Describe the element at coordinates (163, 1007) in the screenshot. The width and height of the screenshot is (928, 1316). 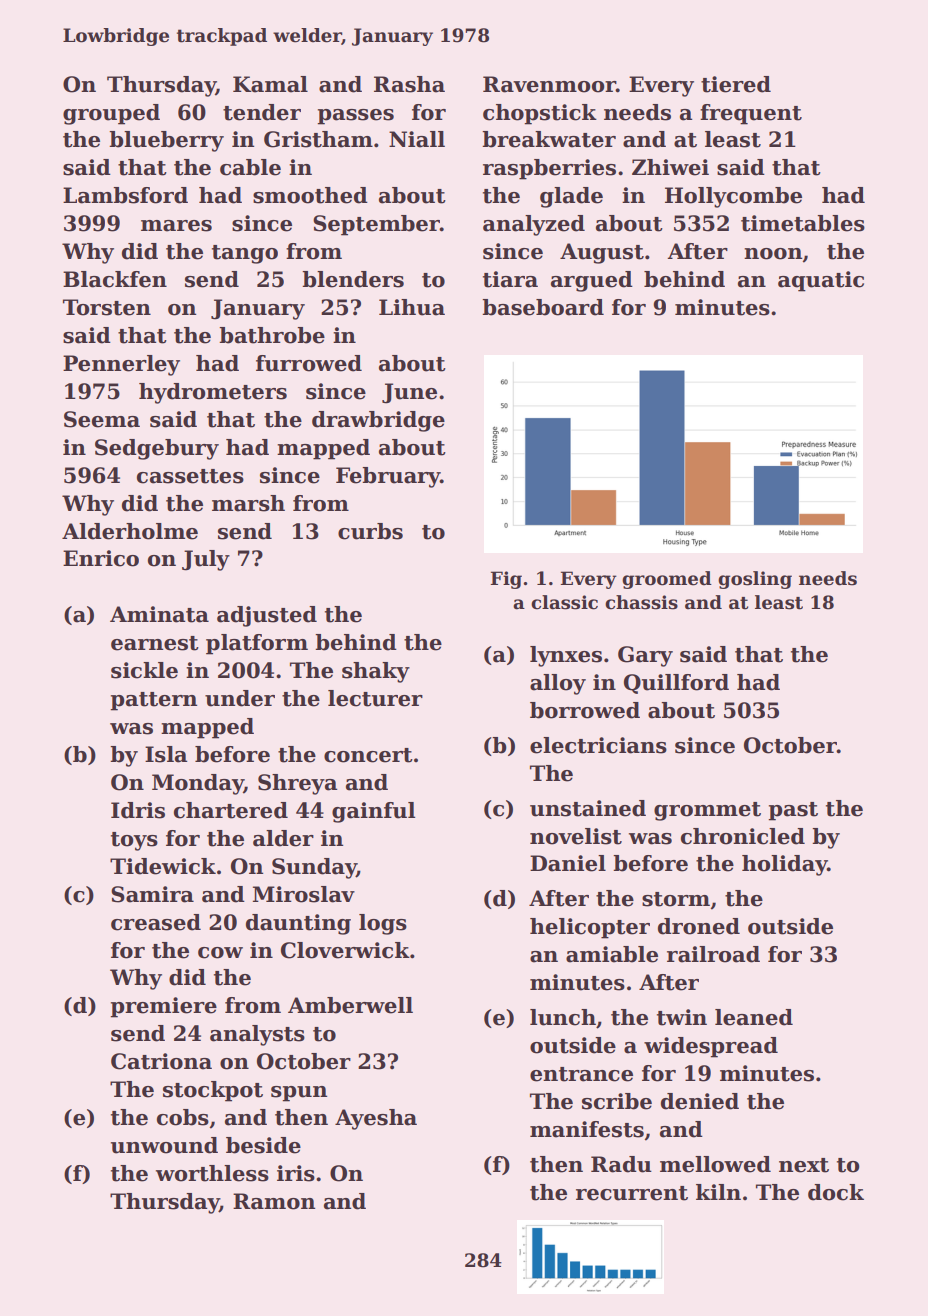
I see `premiere` at that location.
